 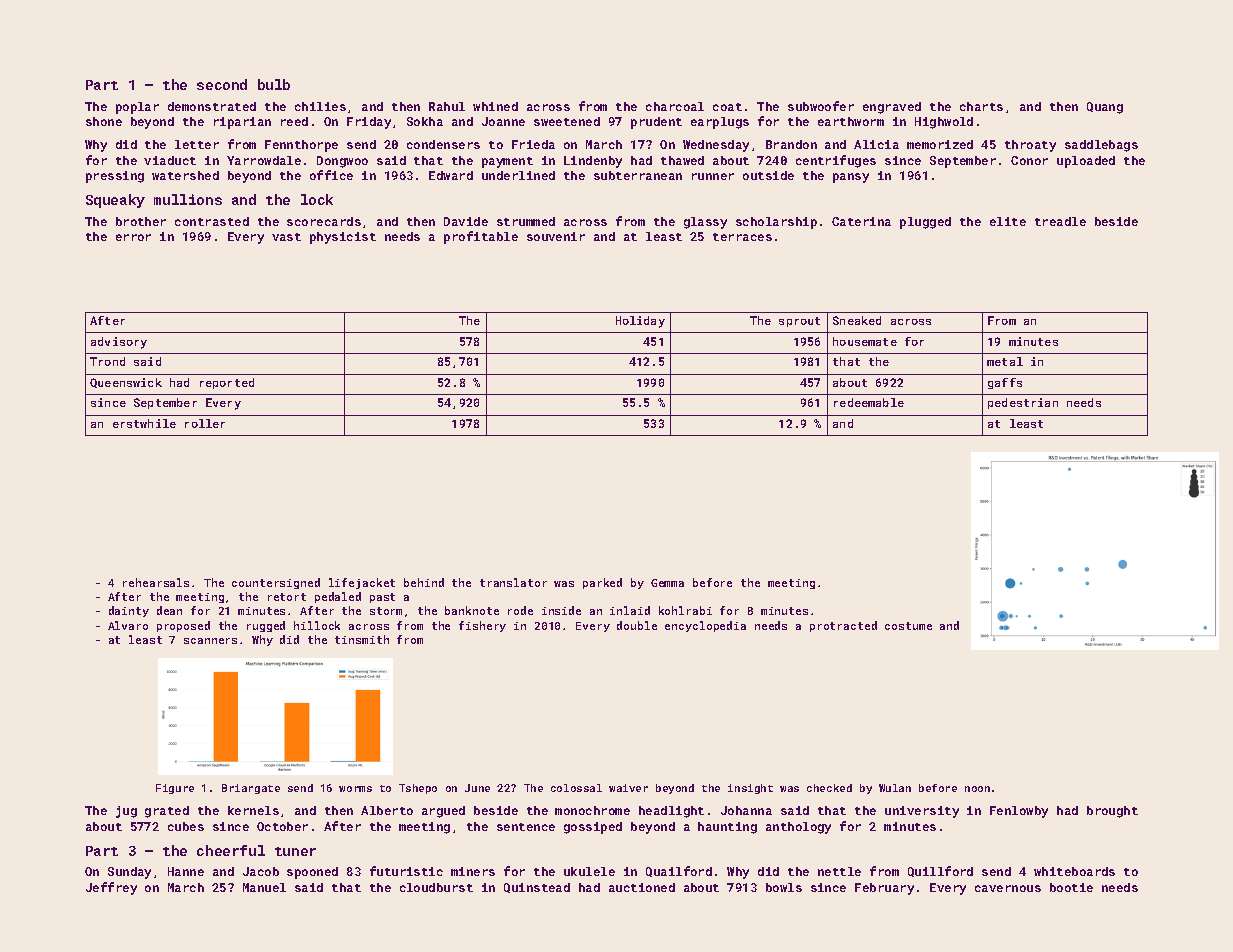 I want to click on whined, so click(x=495, y=106).
